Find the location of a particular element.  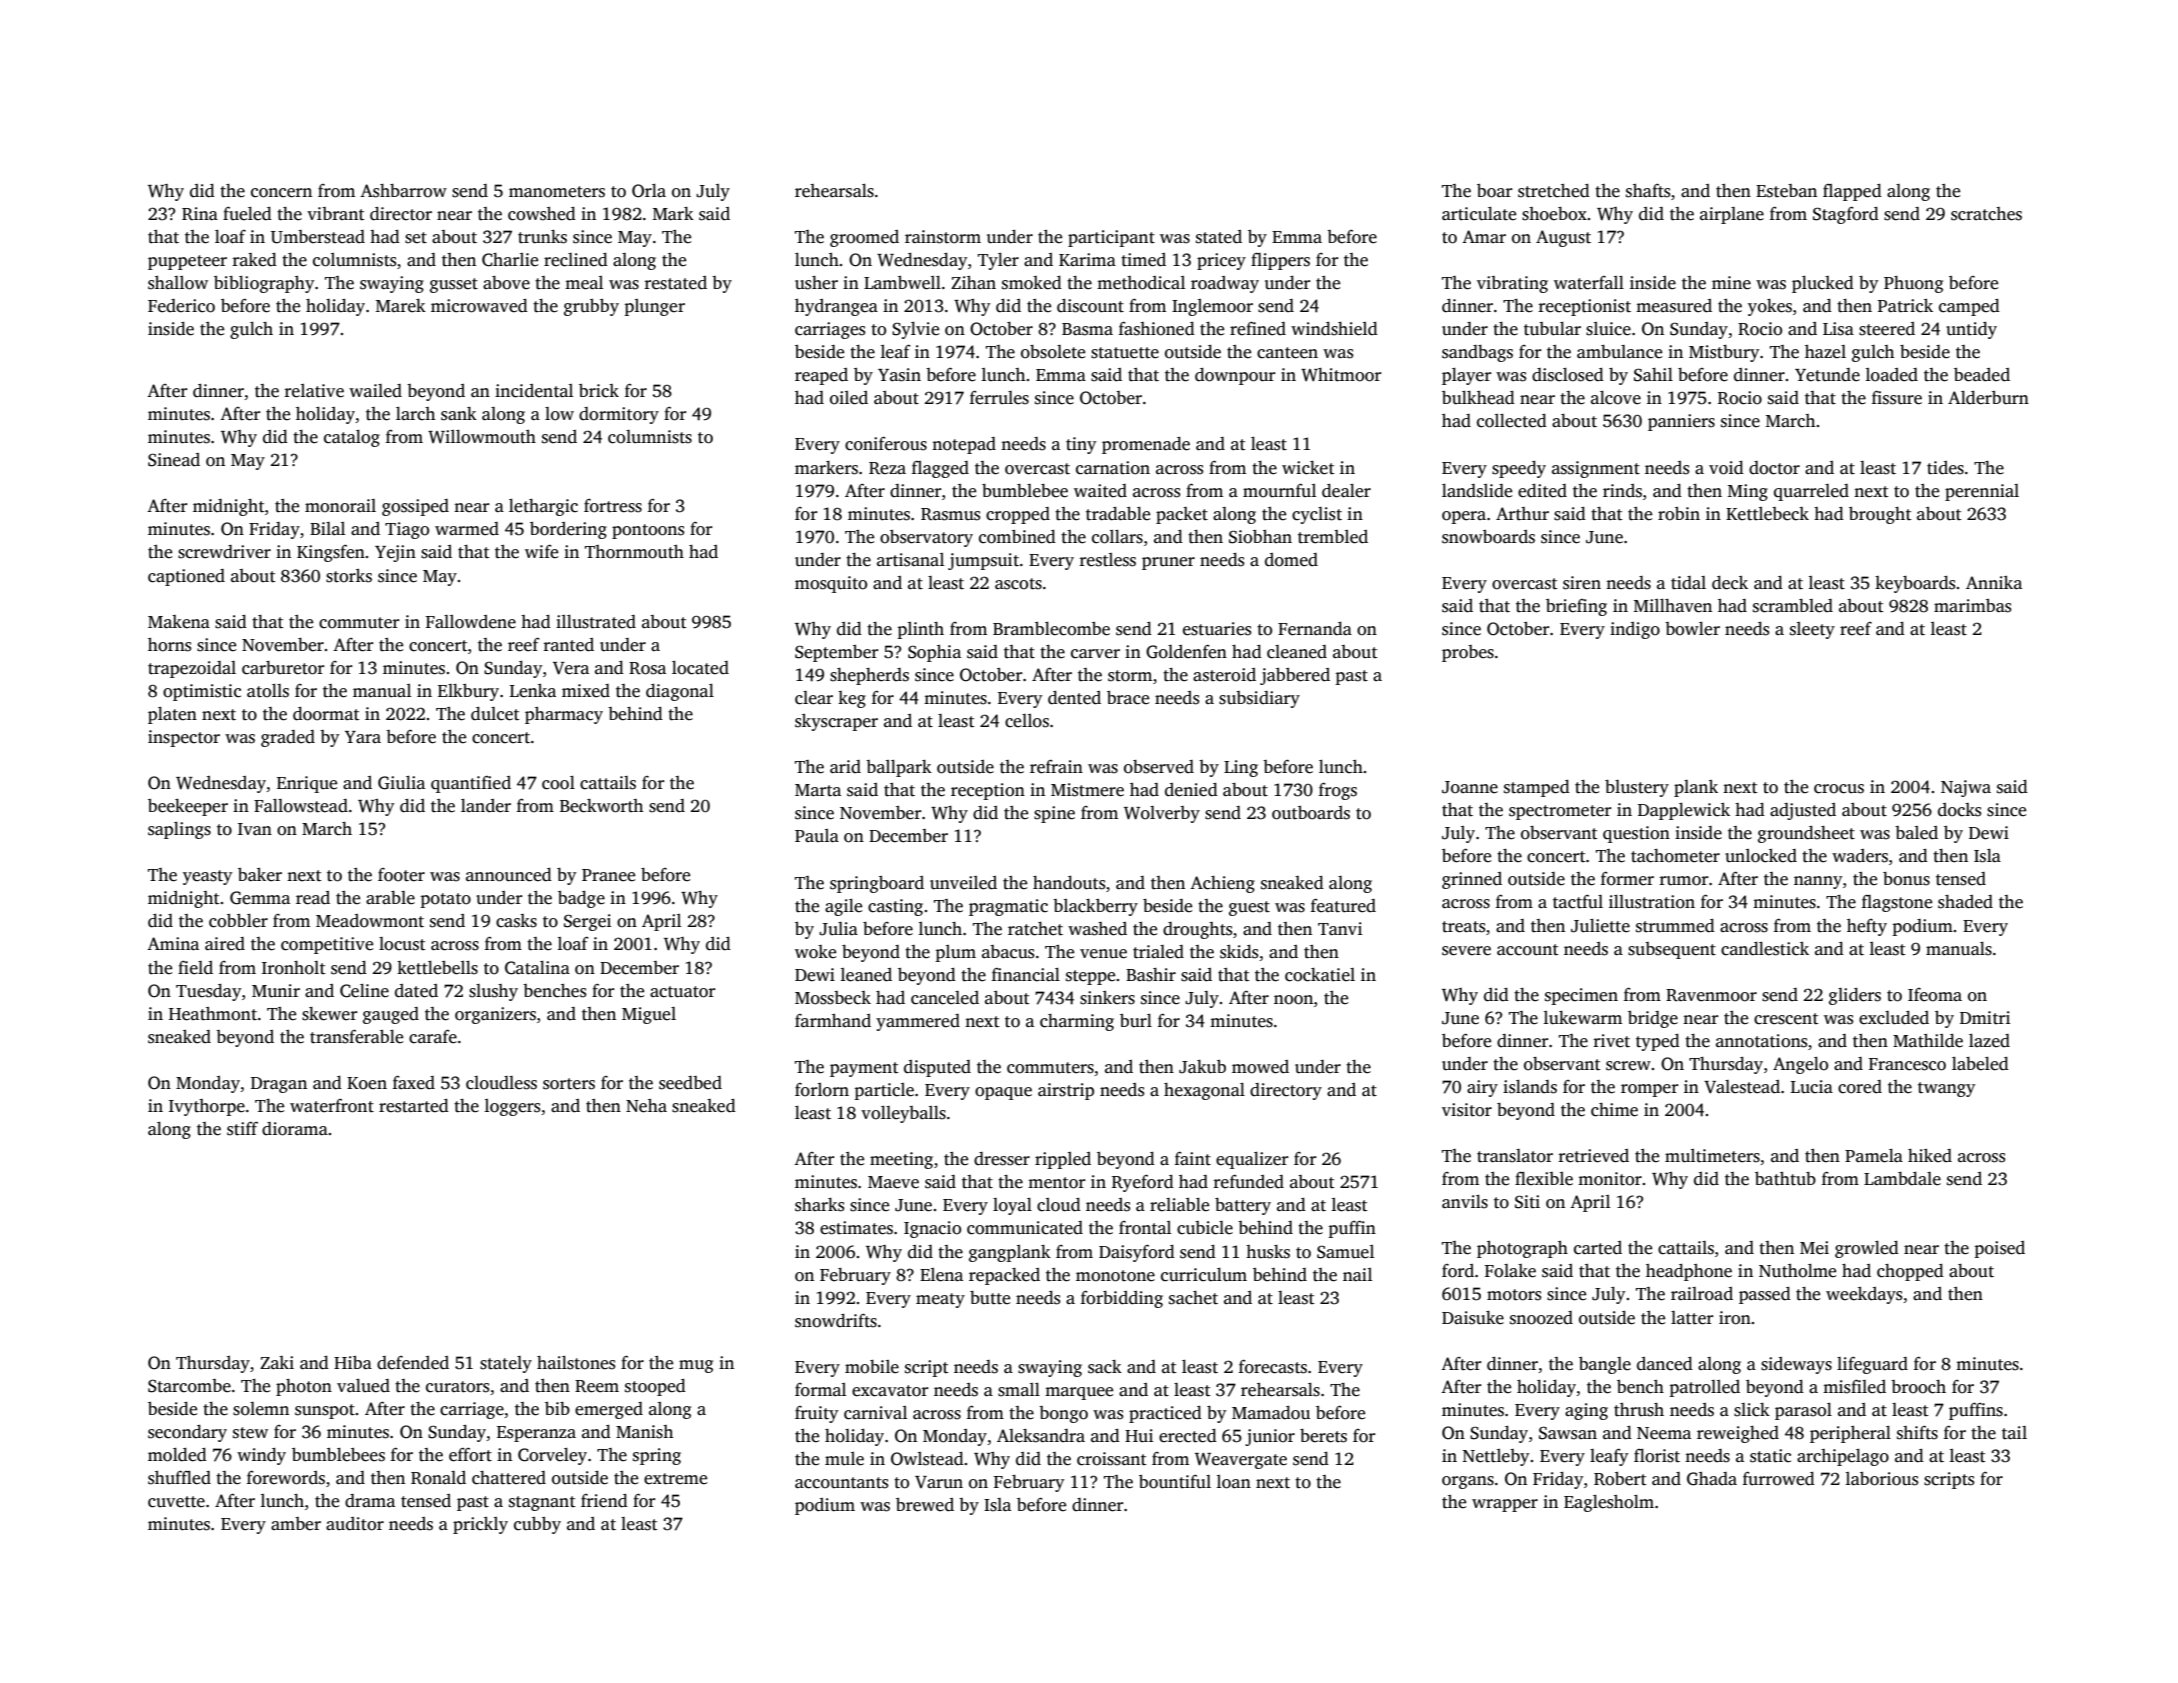

beaded is located at coordinates (1982, 375).
